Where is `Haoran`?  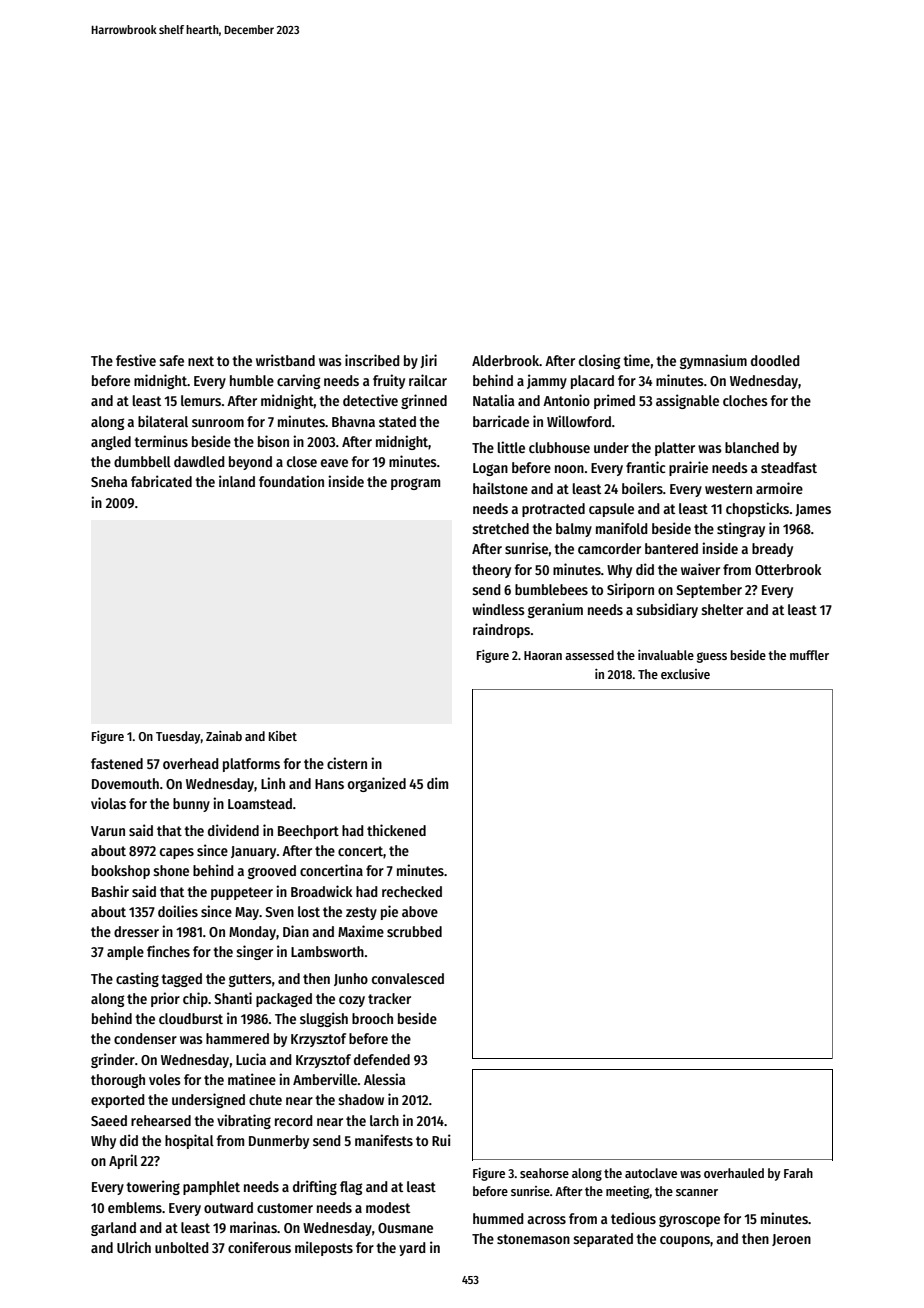
Haoran is located at coordinates (543, 655).
